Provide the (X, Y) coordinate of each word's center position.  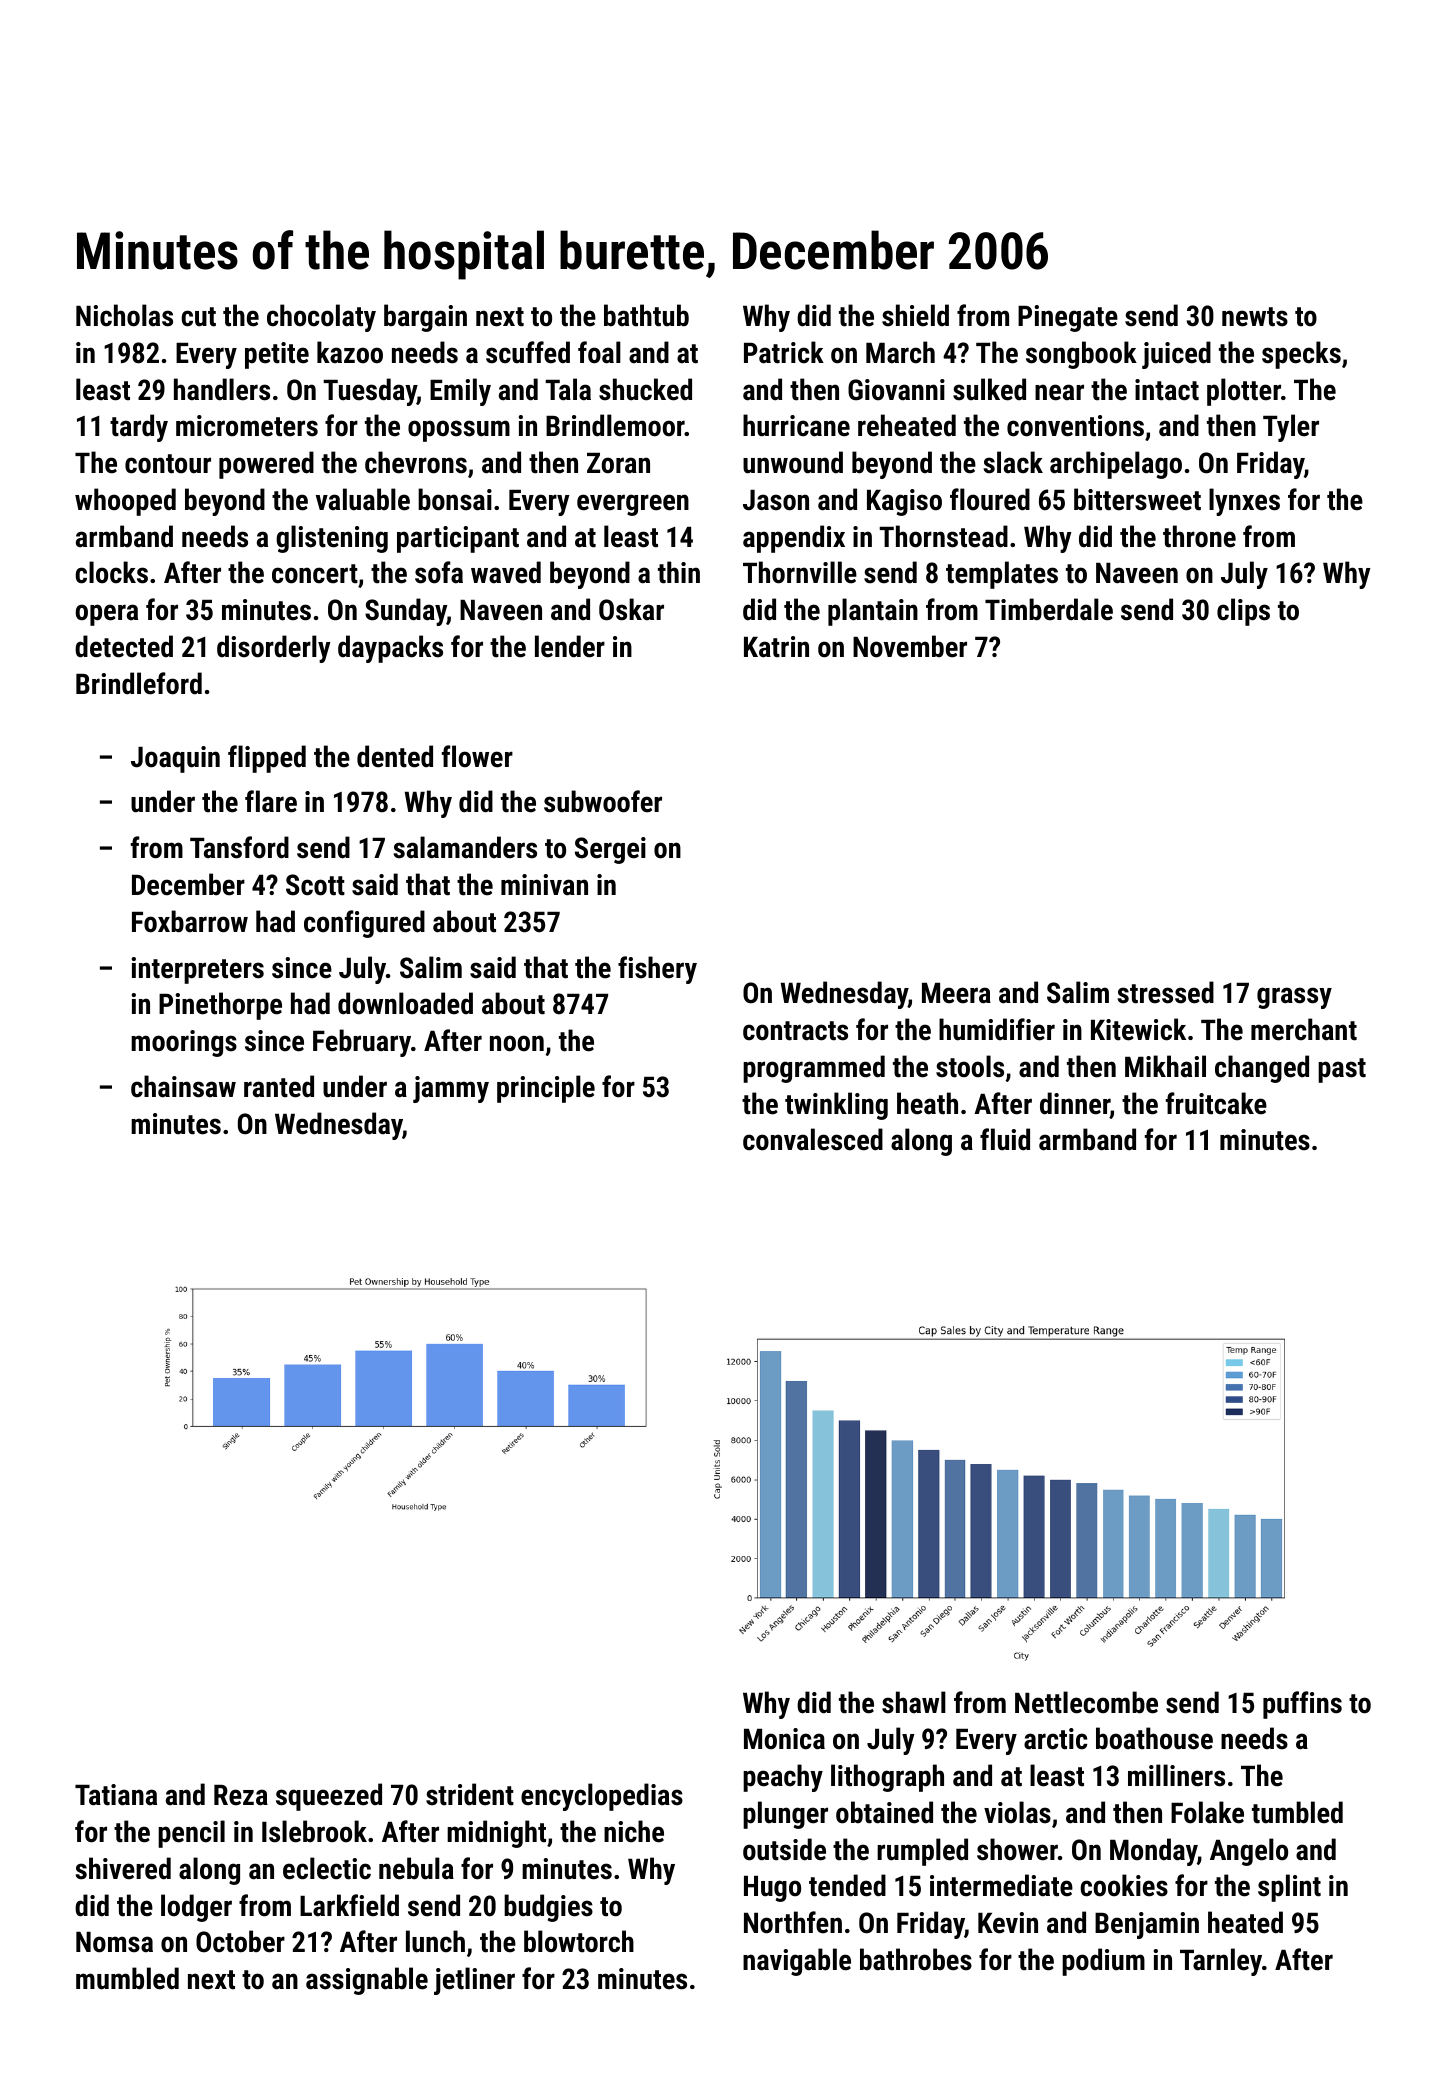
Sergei (610, 850)
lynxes (1244, 502)
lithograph (887, 1778)
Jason (776, 500)
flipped (267, 759)
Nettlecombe (1086, 1702)
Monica (784, 1739)
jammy (451, 1089)
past (1342, 1070)
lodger (196, 1908)
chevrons (416, 462)
